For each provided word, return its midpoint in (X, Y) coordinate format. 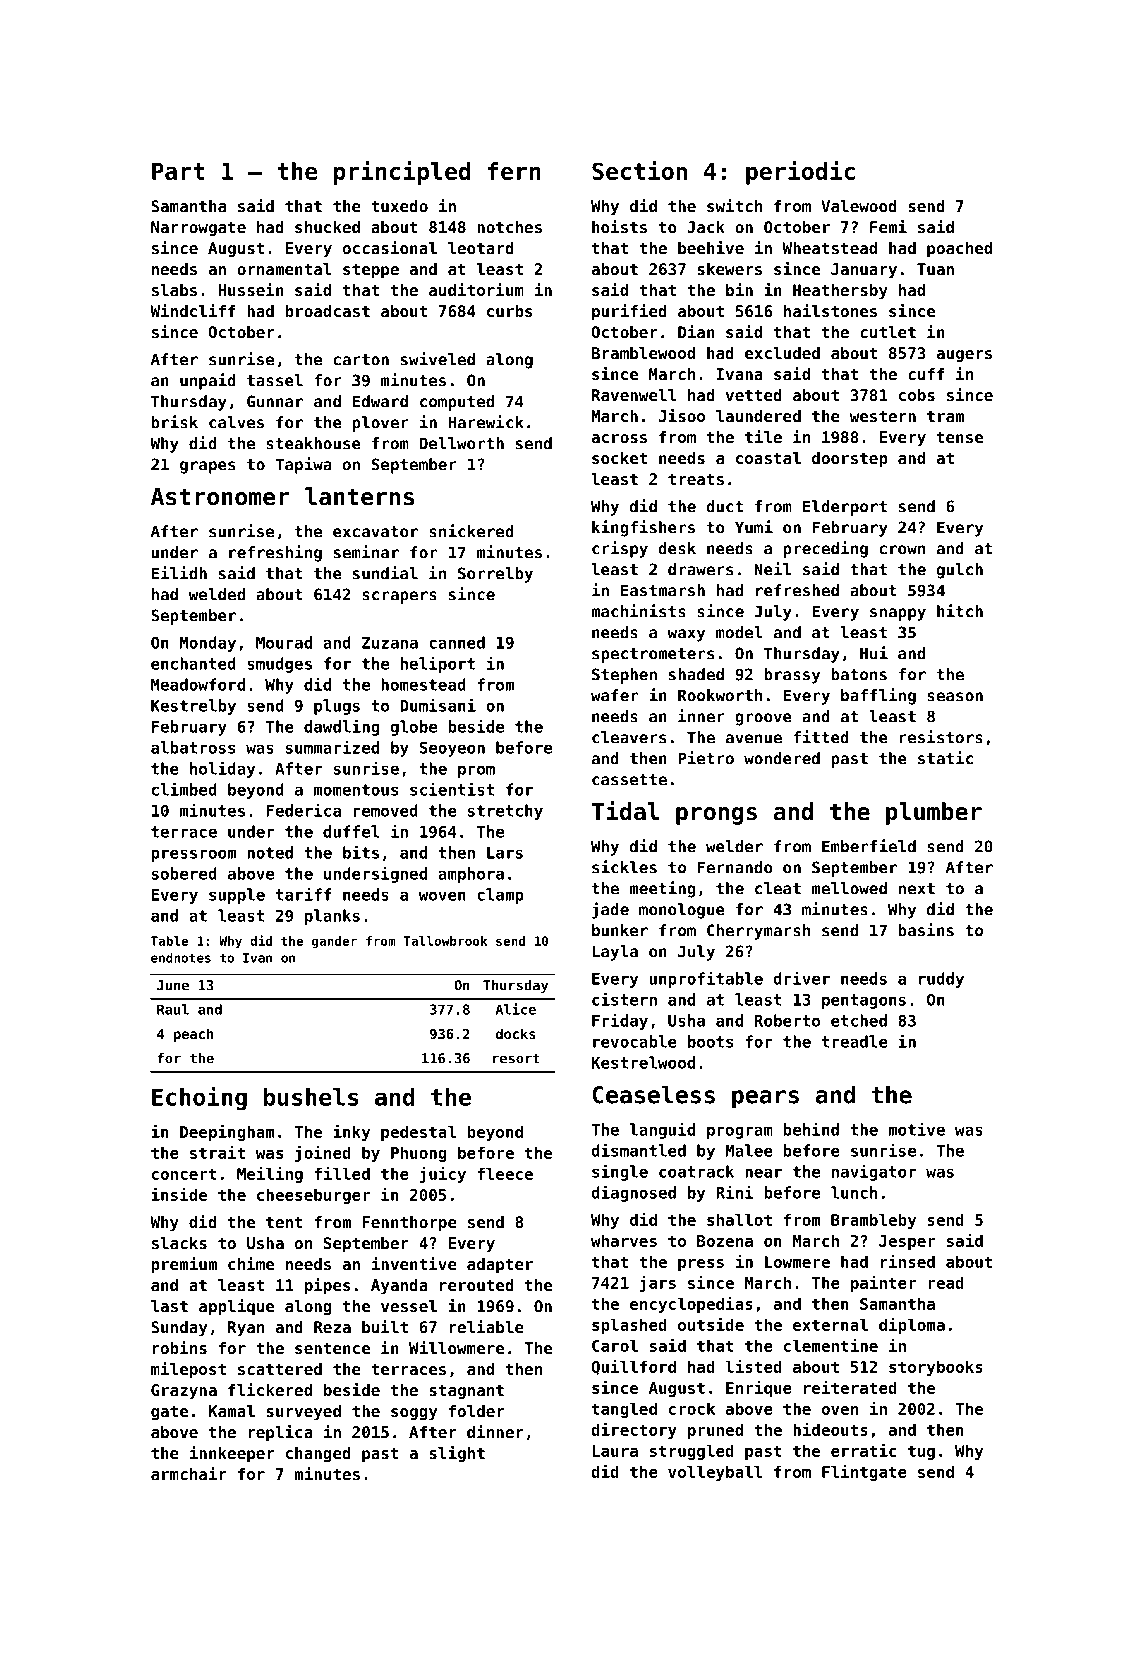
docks (516, 1033)
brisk (174, 422)
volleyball (715, 1473)
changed (318, 1455)
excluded (782, 353)
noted (270, 852)
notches (509, 227)
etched (859, 1020)
